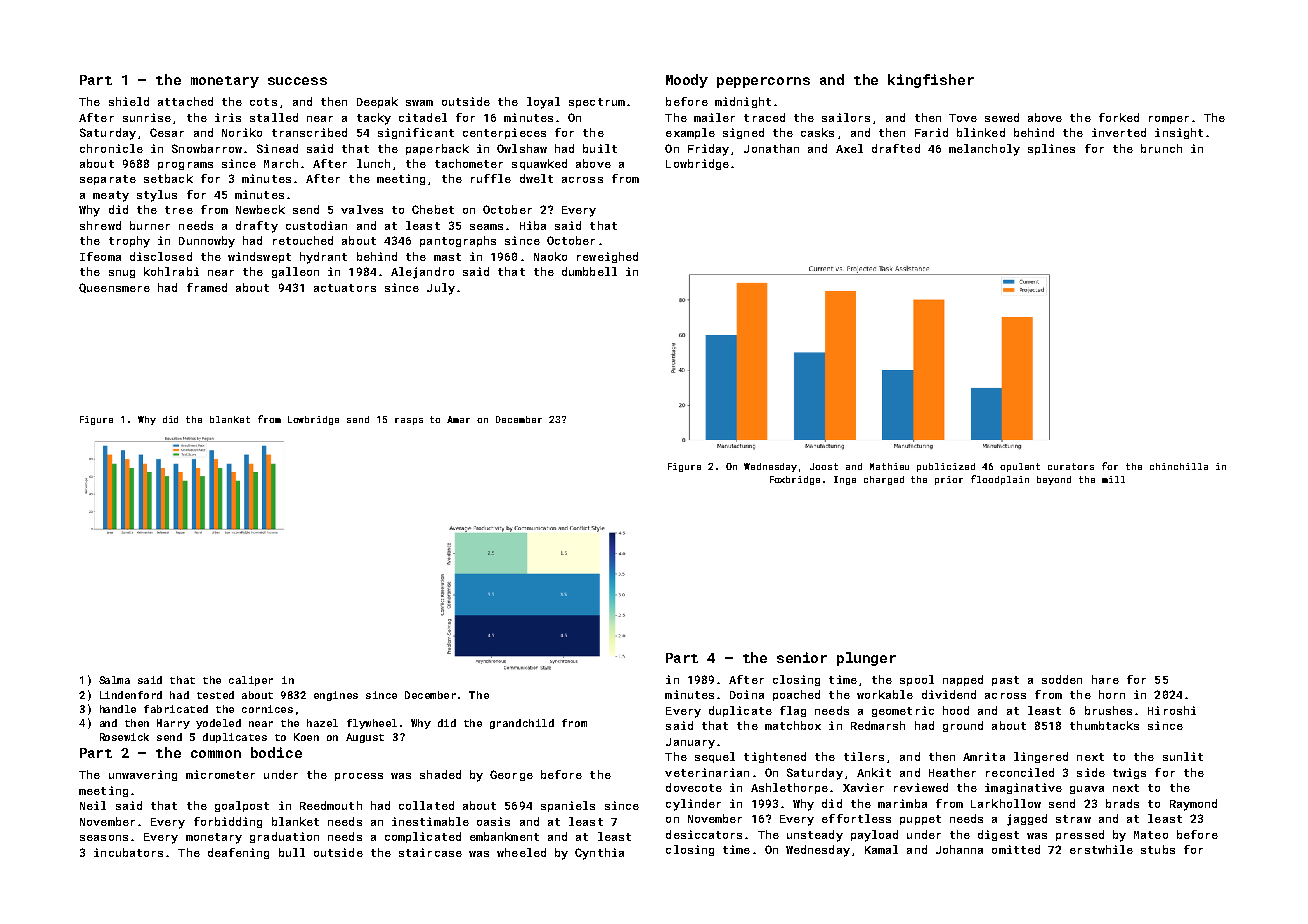 Image resolution: width=1308 pixels, height=924 pixels. Describe the element at coordinates (377, 102) in the screenshot. I see `Deepak` at that location.
